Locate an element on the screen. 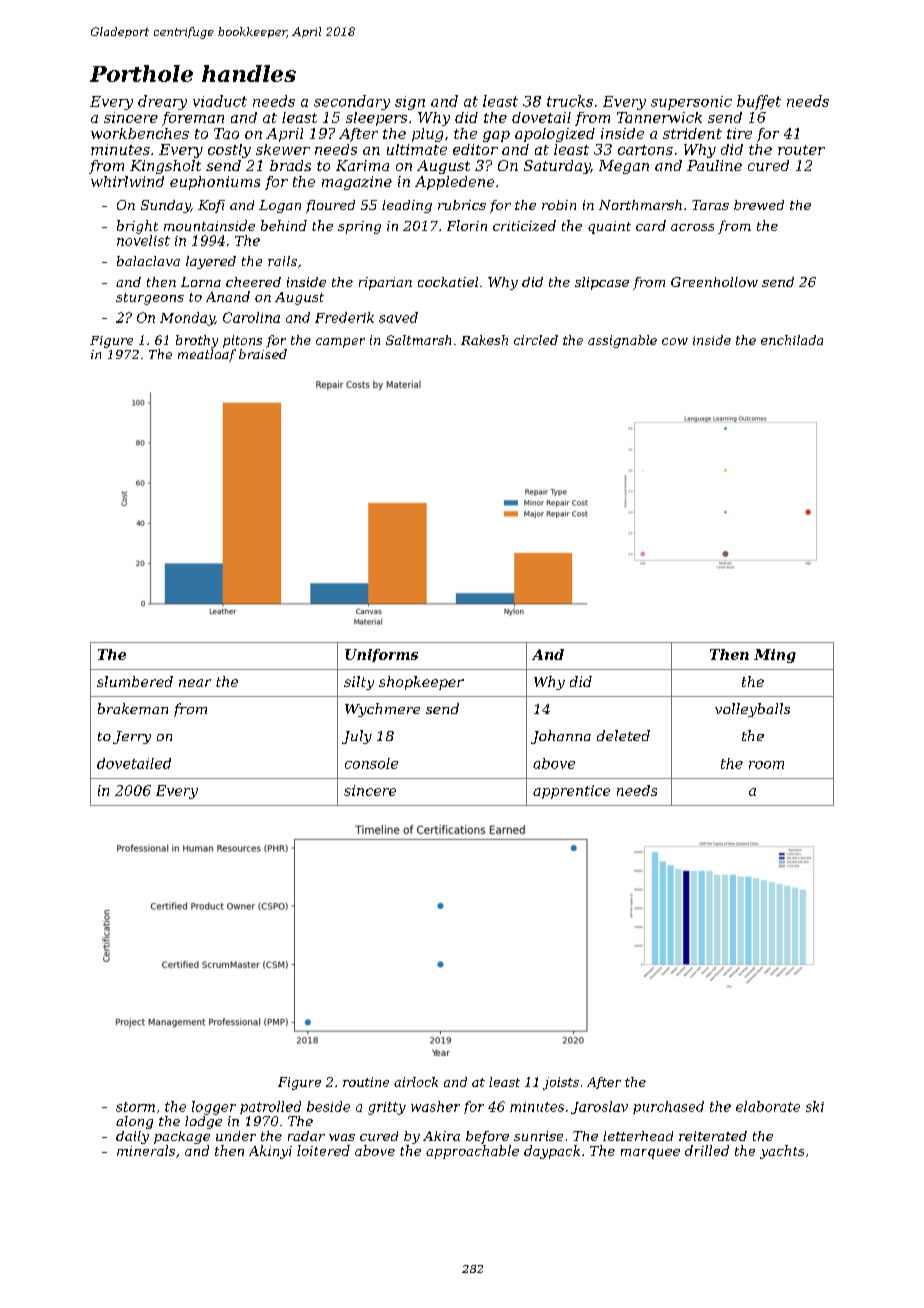 This screenshot has width=924, height=1308. patrolled is located at coordinates (270, 1107).
